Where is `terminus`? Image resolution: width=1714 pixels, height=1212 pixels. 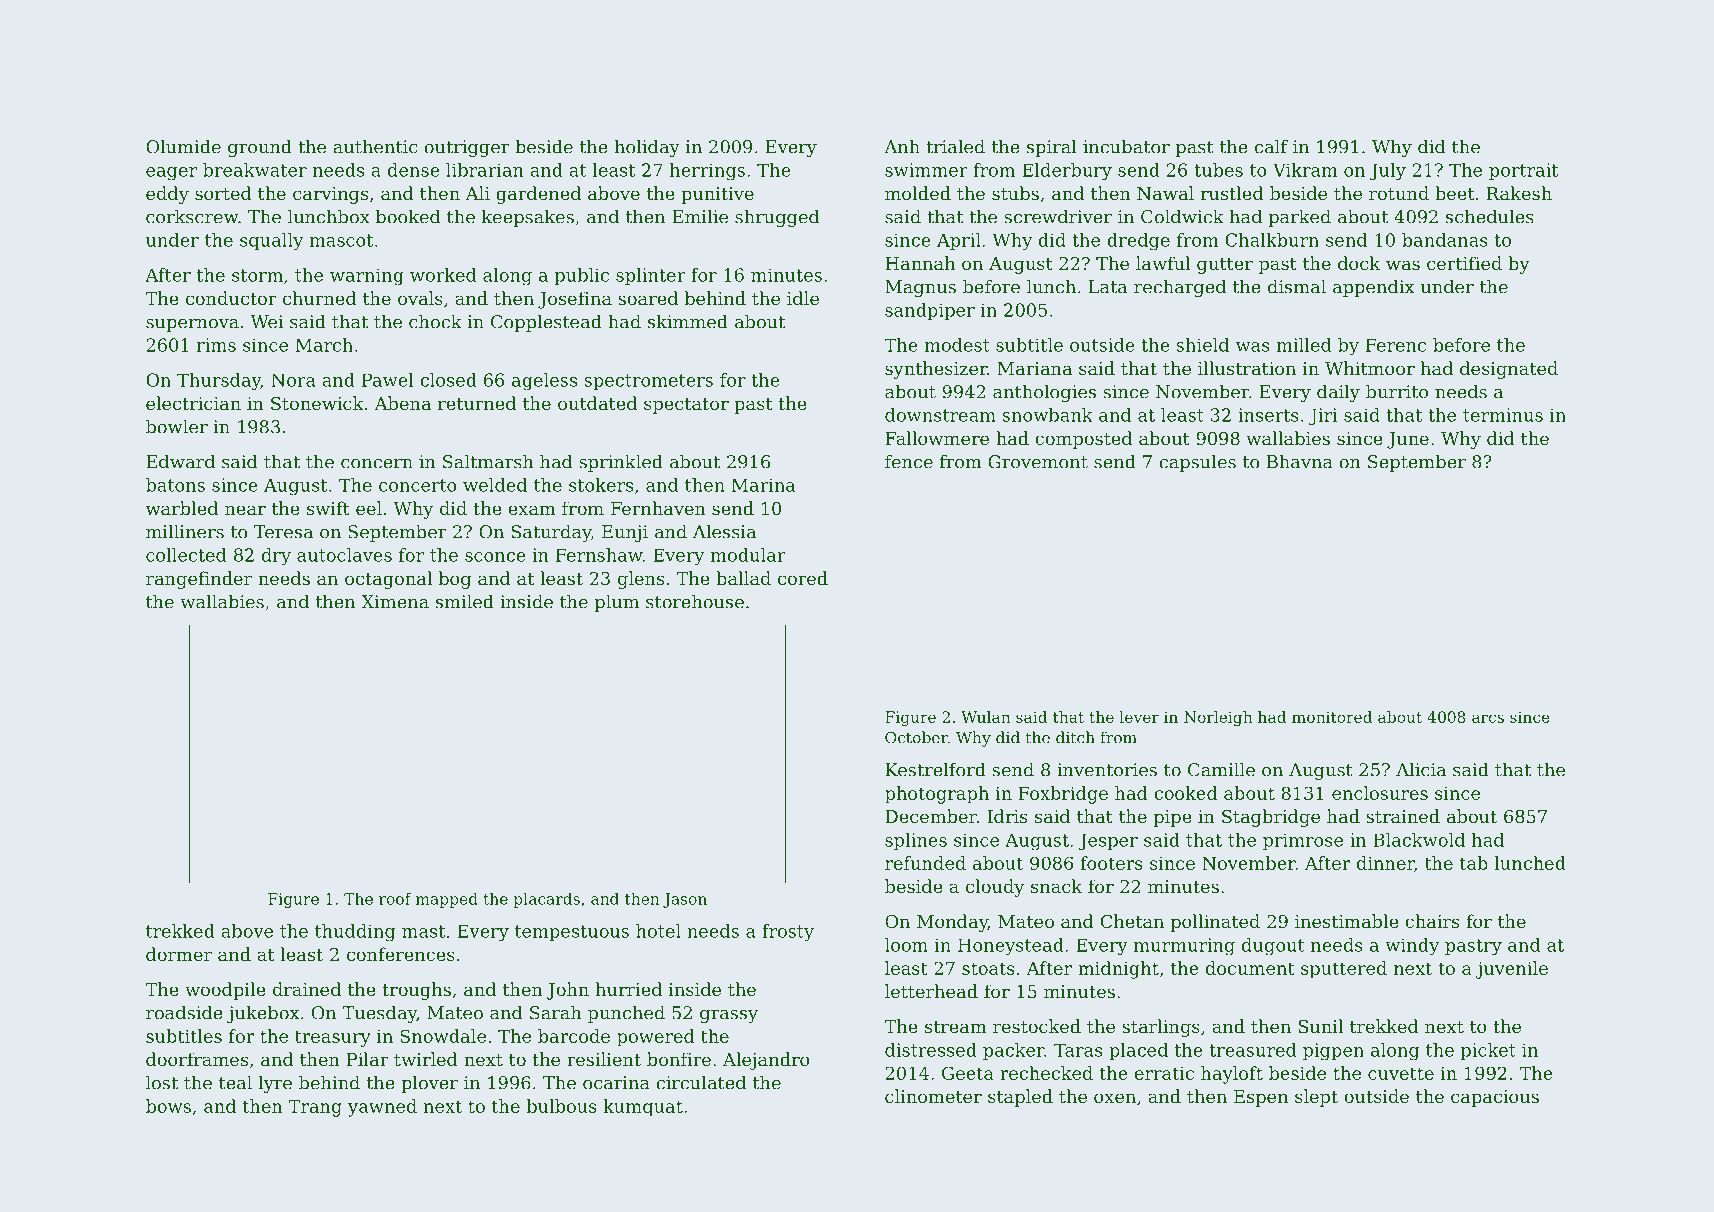 terminus is located at coordinates (1503, 415).
